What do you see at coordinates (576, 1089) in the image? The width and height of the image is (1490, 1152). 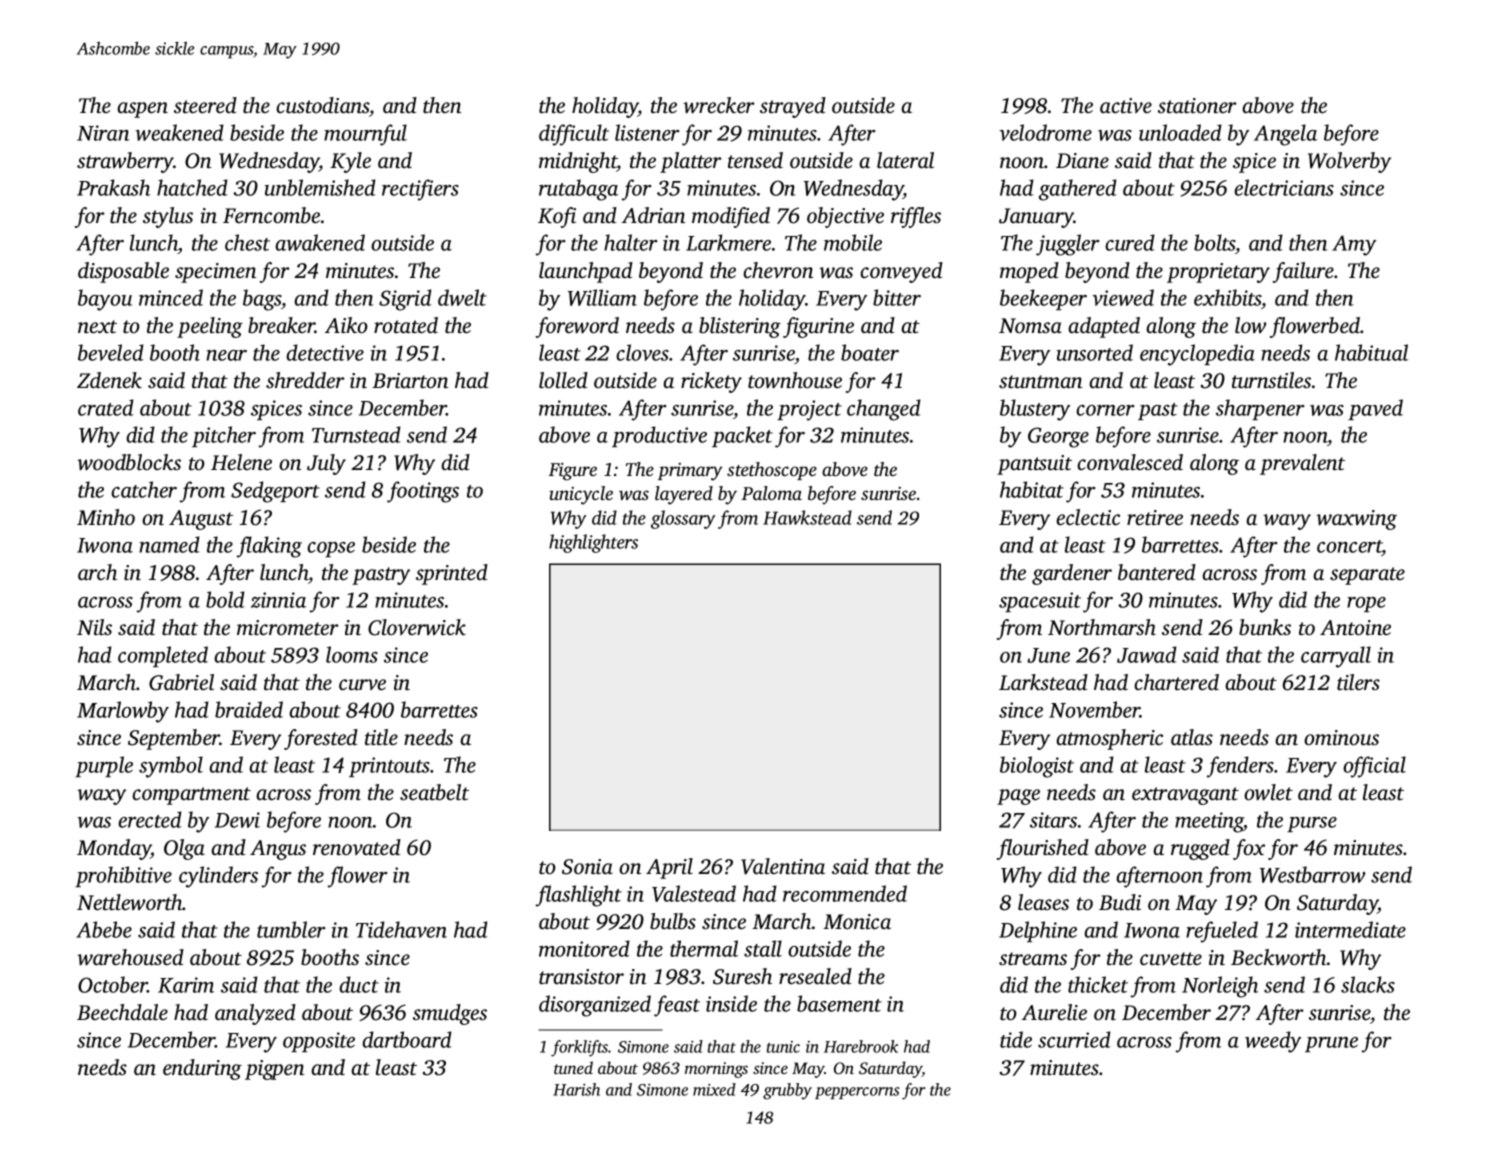 I see `Harish` at bounding box center [576, 1089].
